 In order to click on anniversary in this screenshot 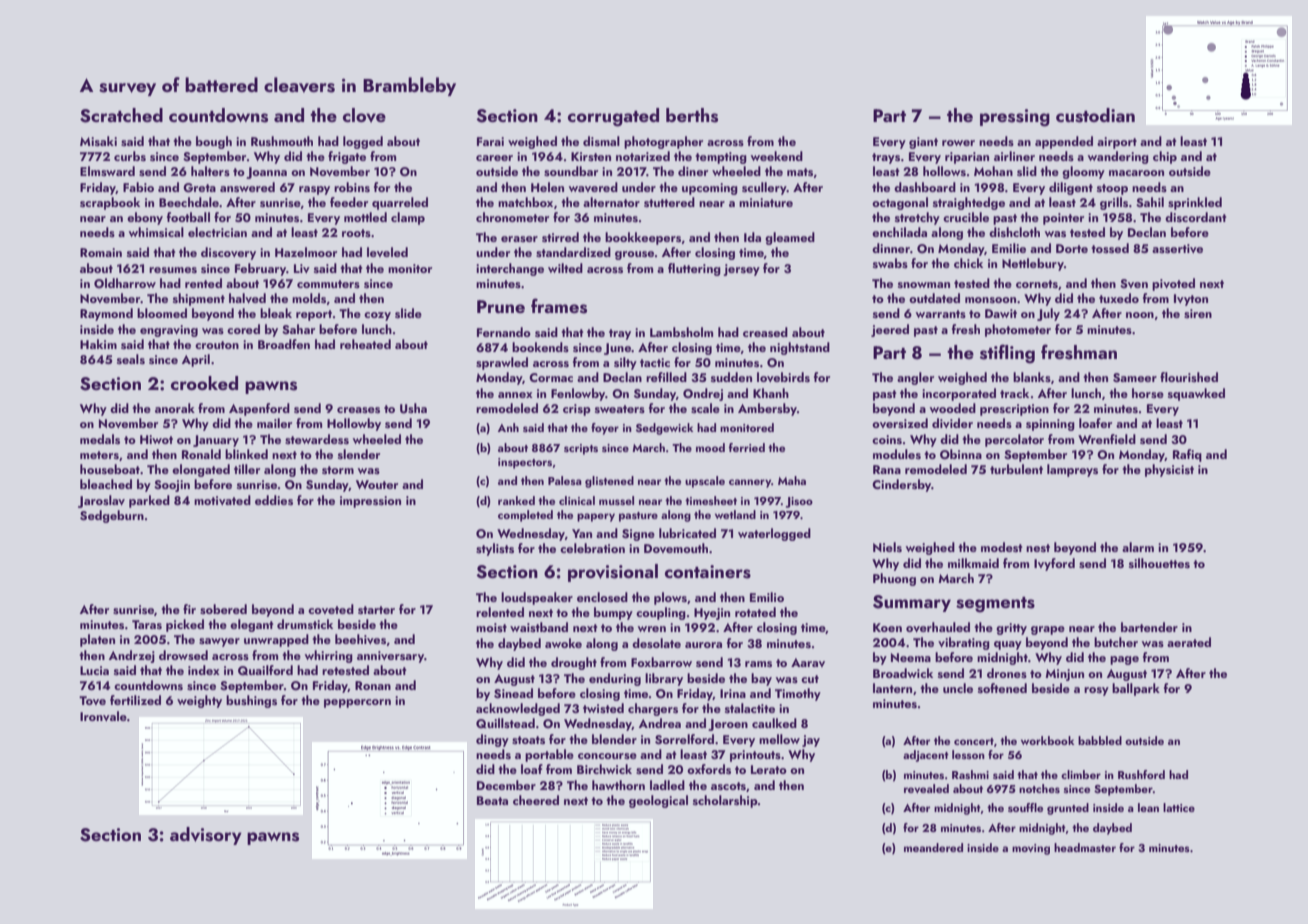, I will do `click(390, 657)`.
